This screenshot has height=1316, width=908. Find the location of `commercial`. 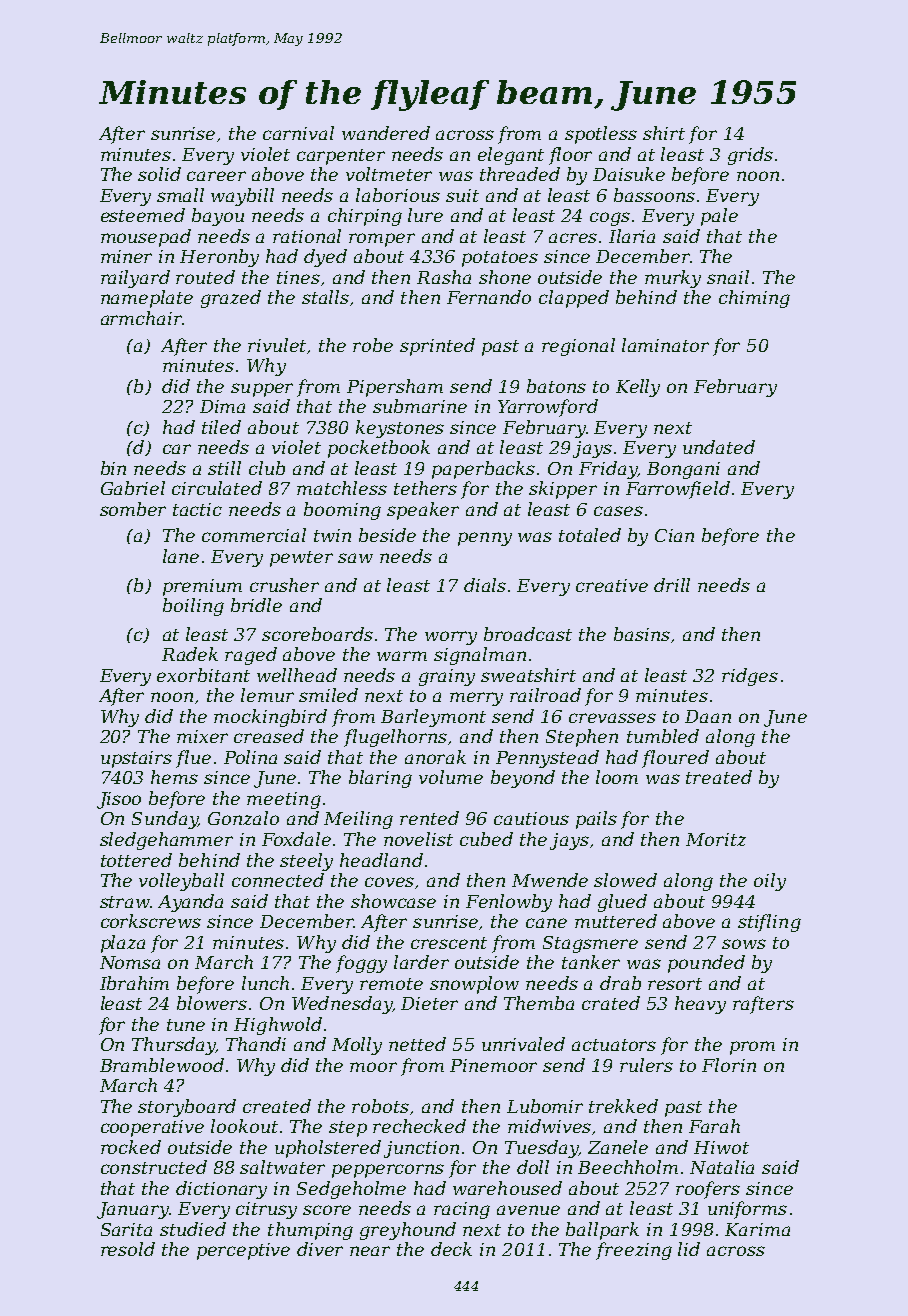

commercial is located at coordinates (254, 535).
